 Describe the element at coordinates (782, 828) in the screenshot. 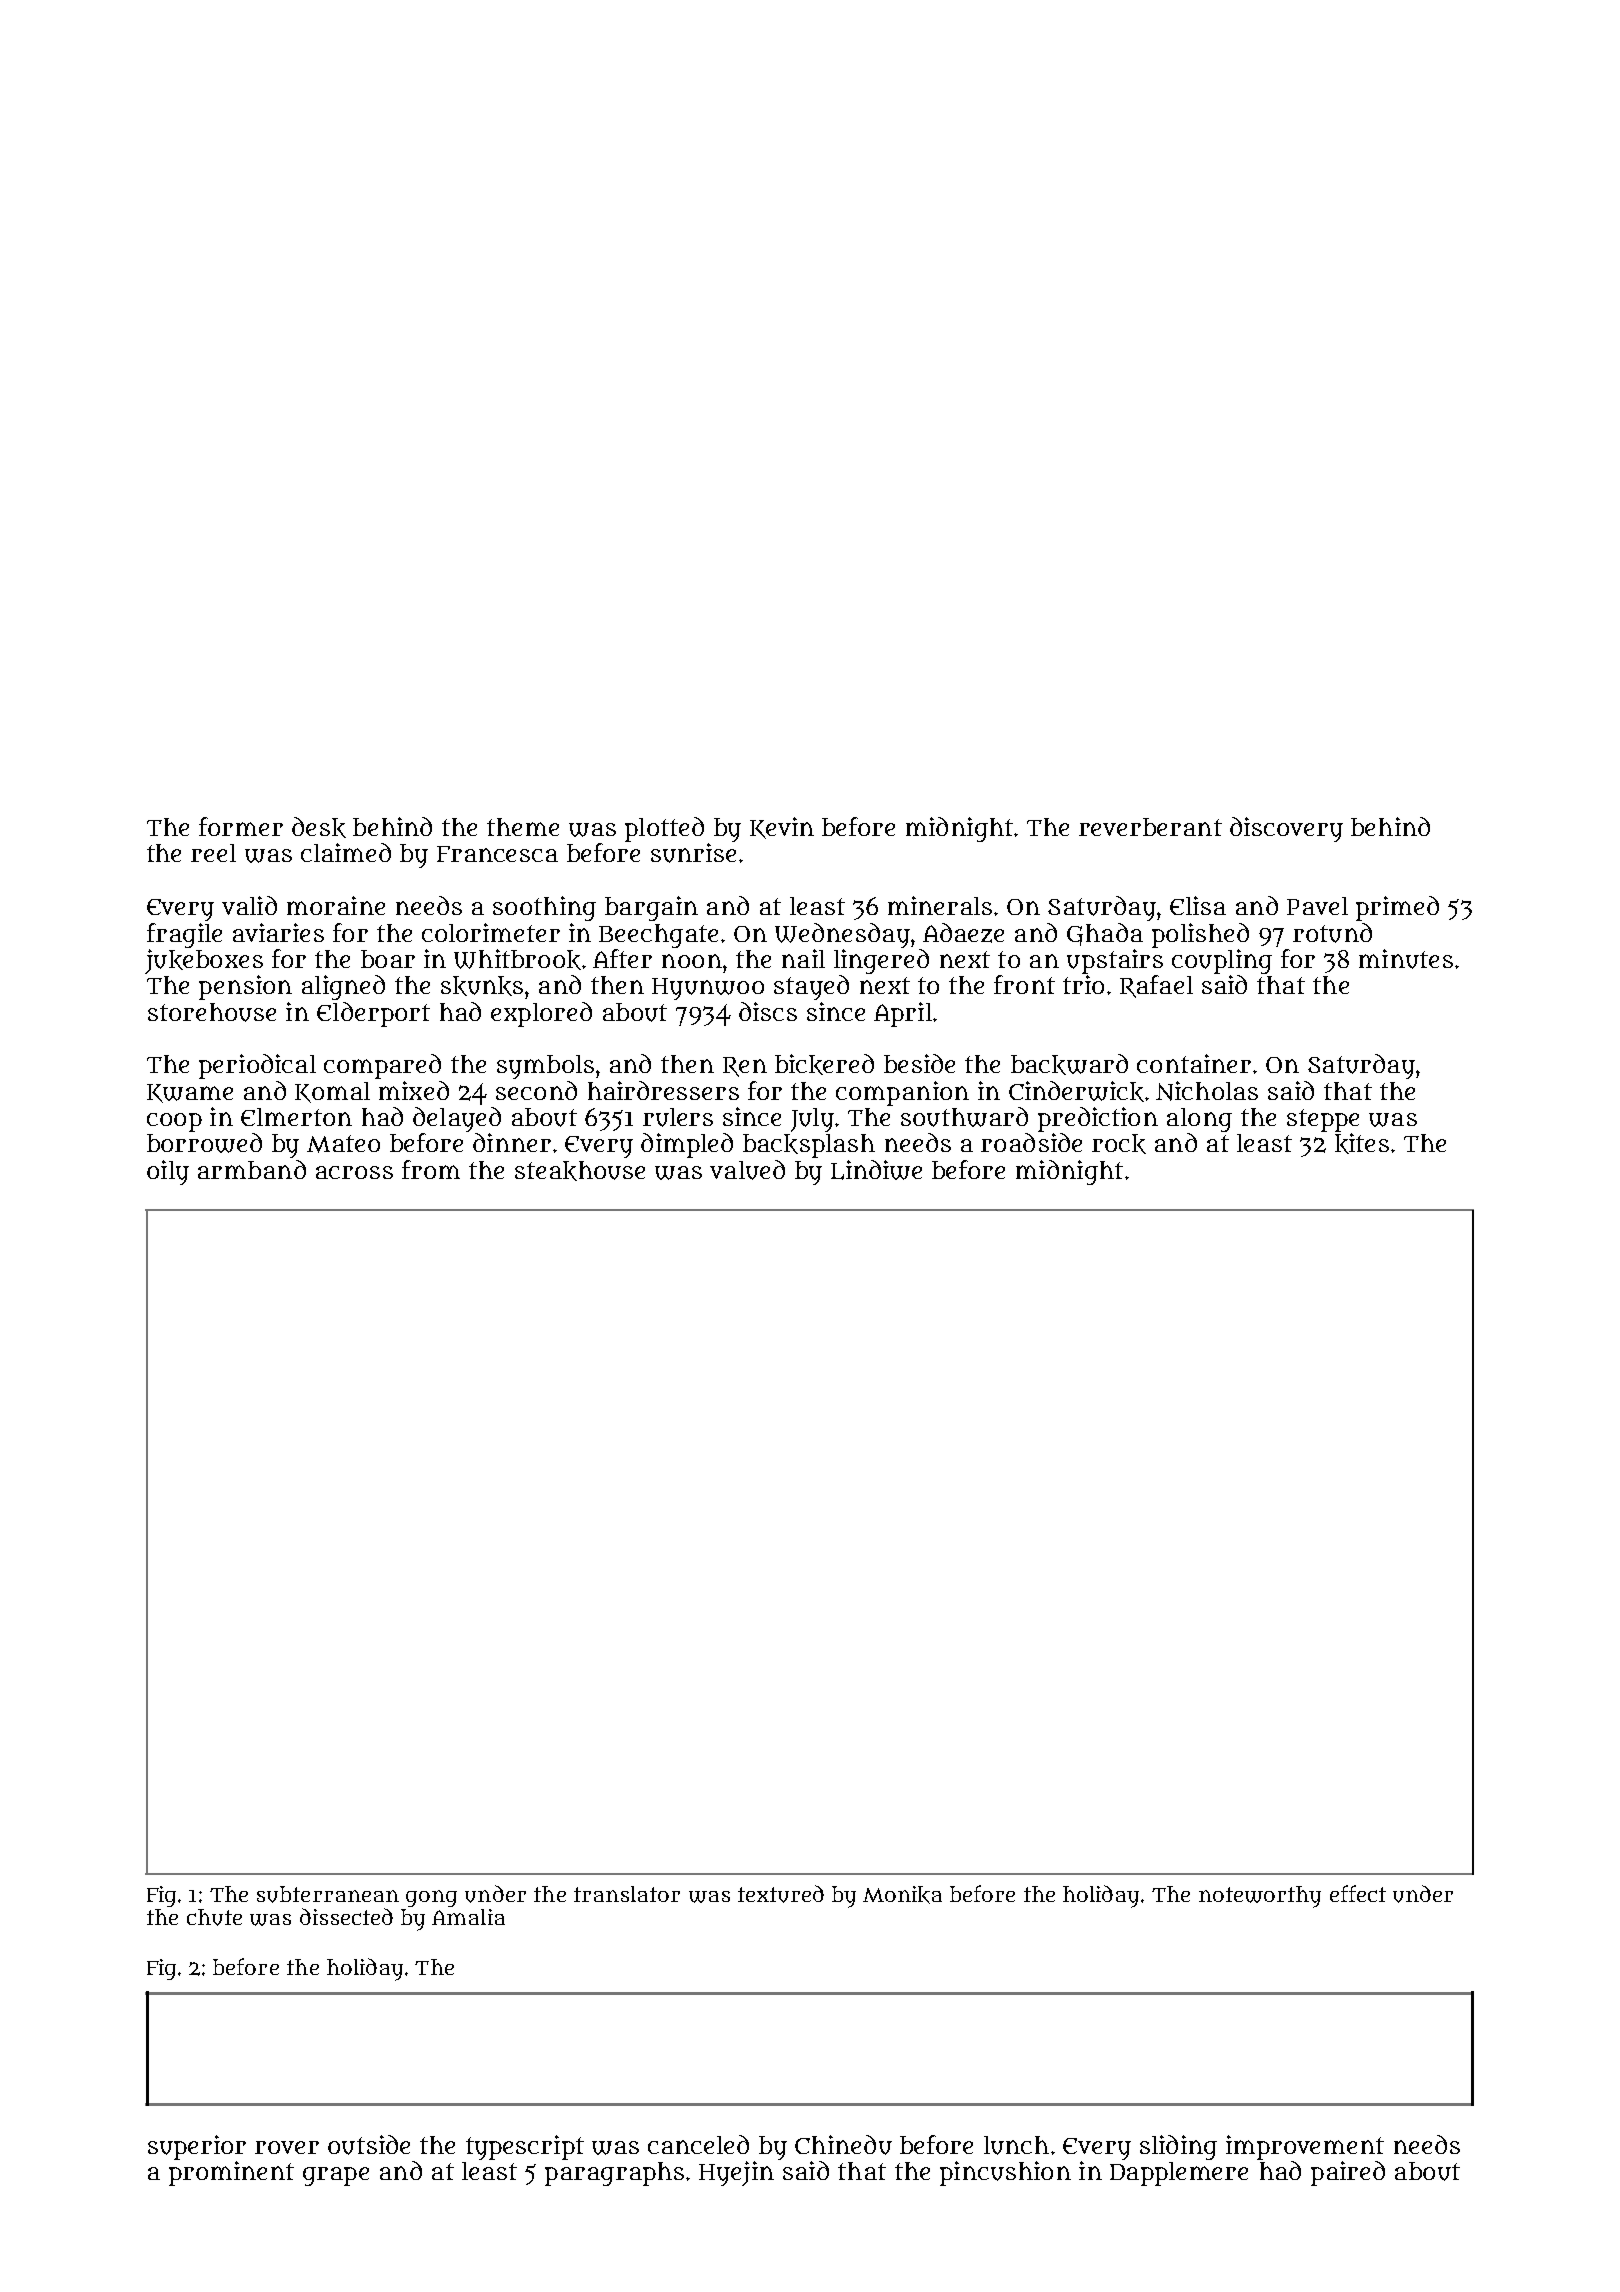

I see `Kevin` at that location.
